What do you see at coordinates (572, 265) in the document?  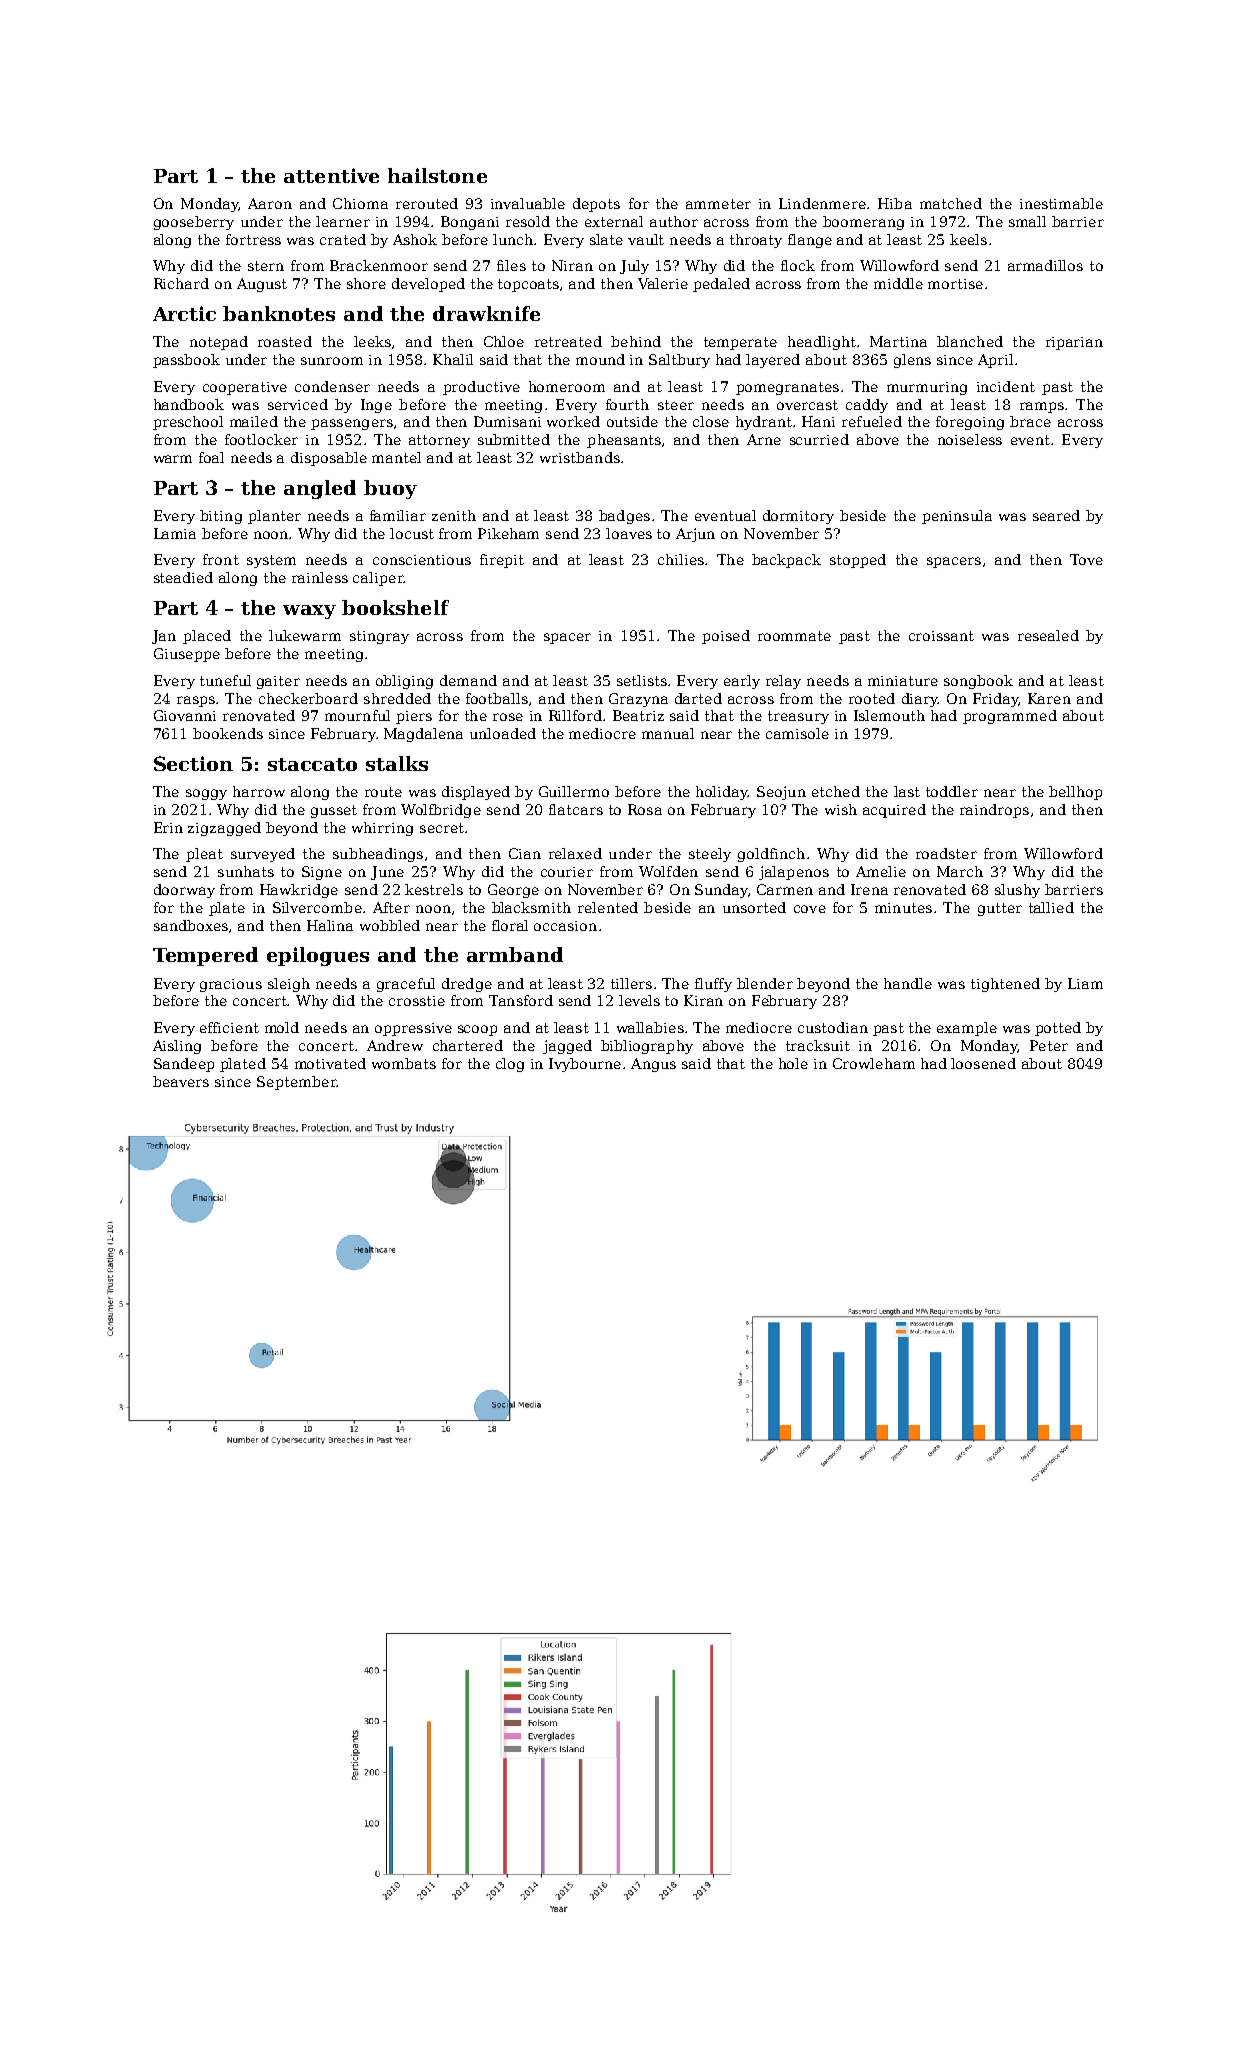 I see `Niran` at bounding box center [572, 265].
